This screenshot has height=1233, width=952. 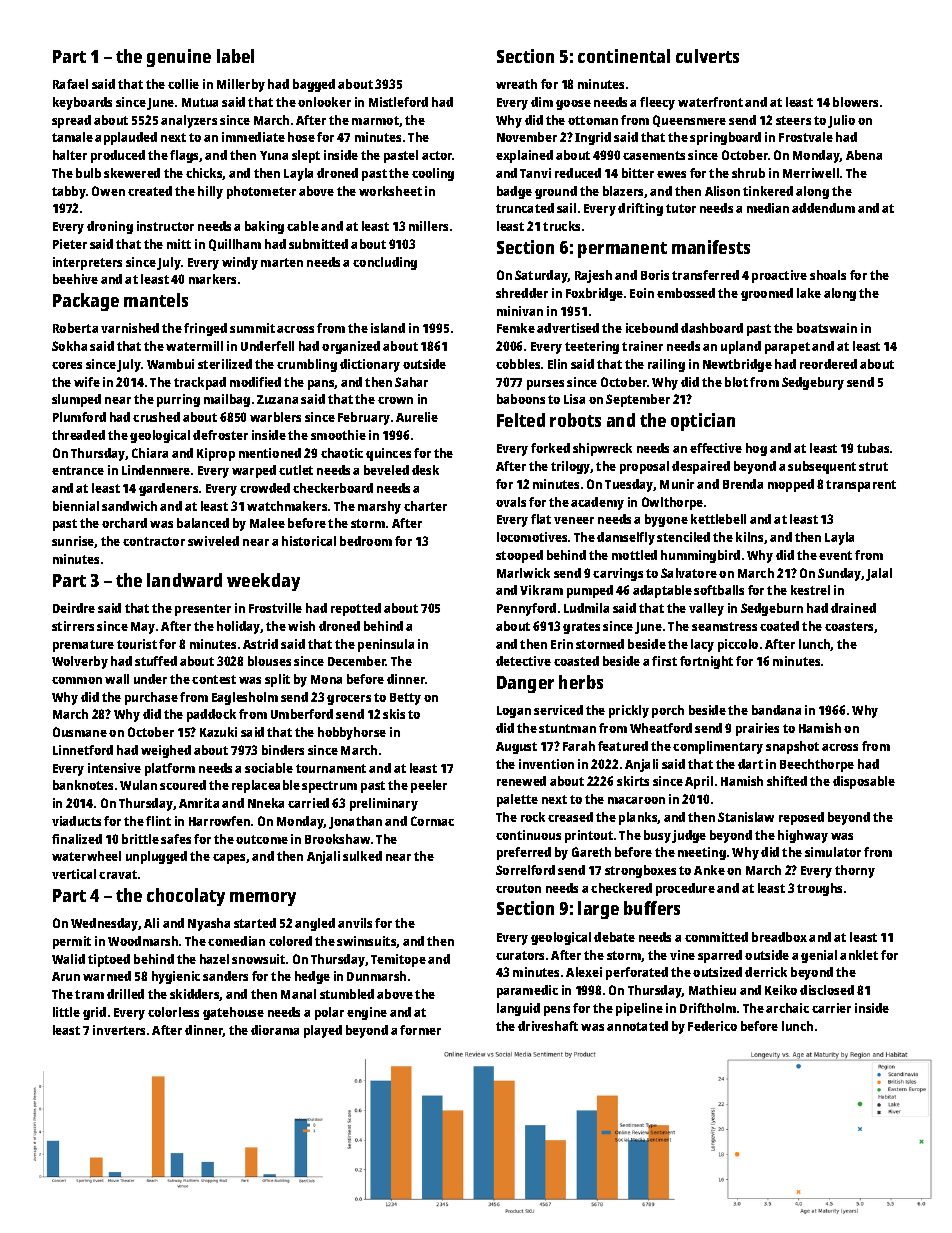 I want to click on marten, so click(x=282, y=262).
